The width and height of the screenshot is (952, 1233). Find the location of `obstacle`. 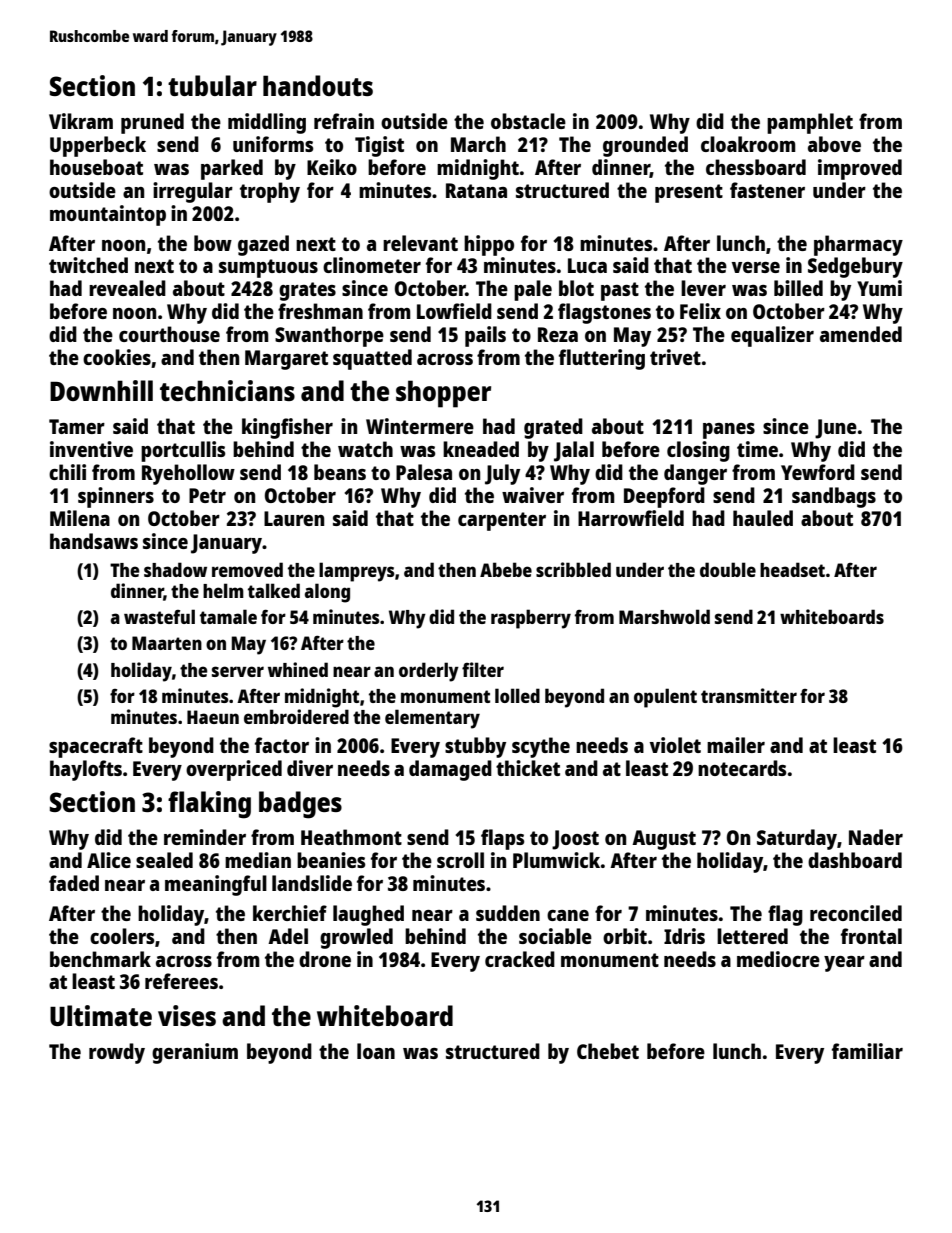

obstacle is located at coordinates (528, 121).
